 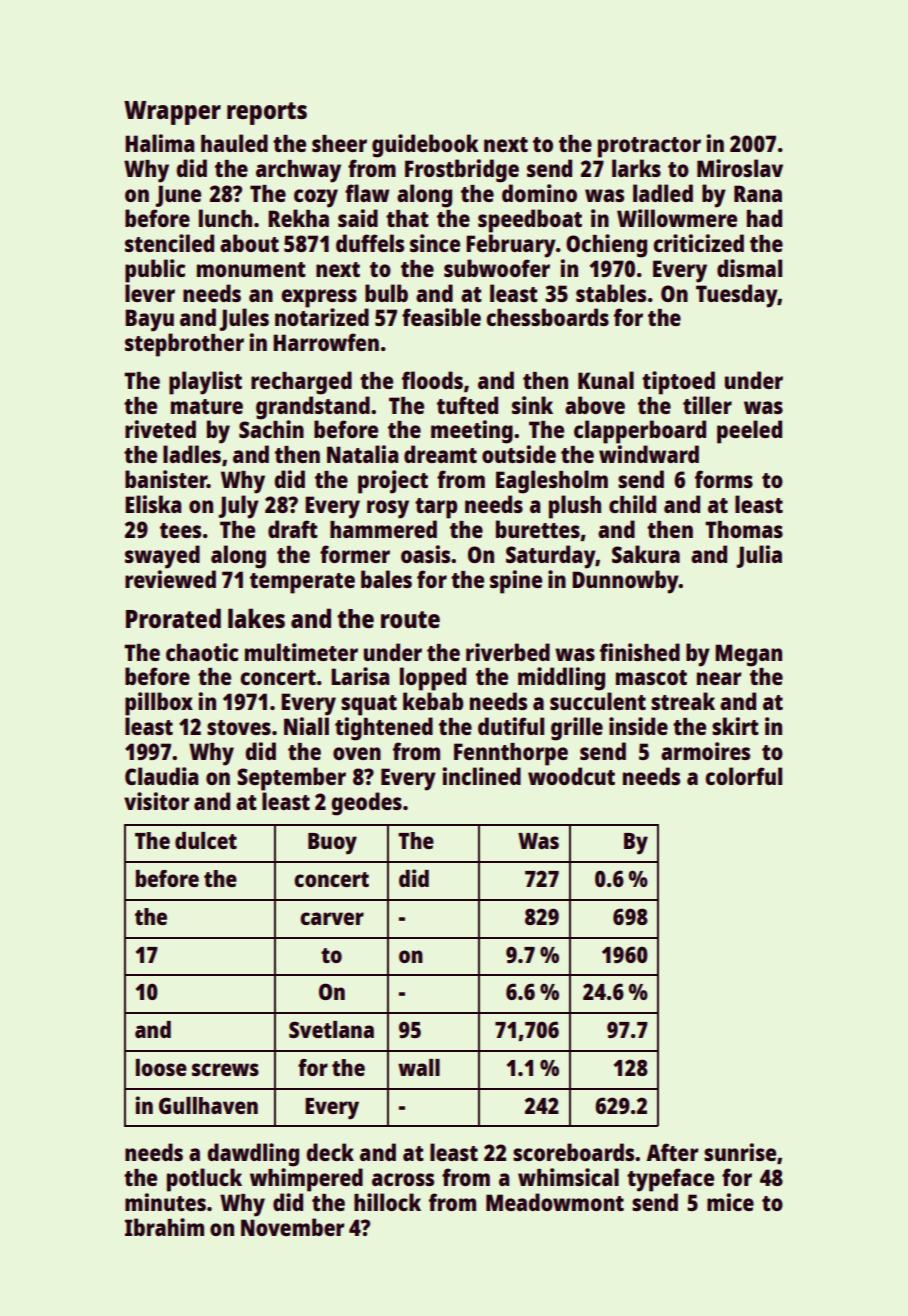 What do you see at coordinates (267, 113) in the page?
I see `reports` at bounding box center [267, 113].
